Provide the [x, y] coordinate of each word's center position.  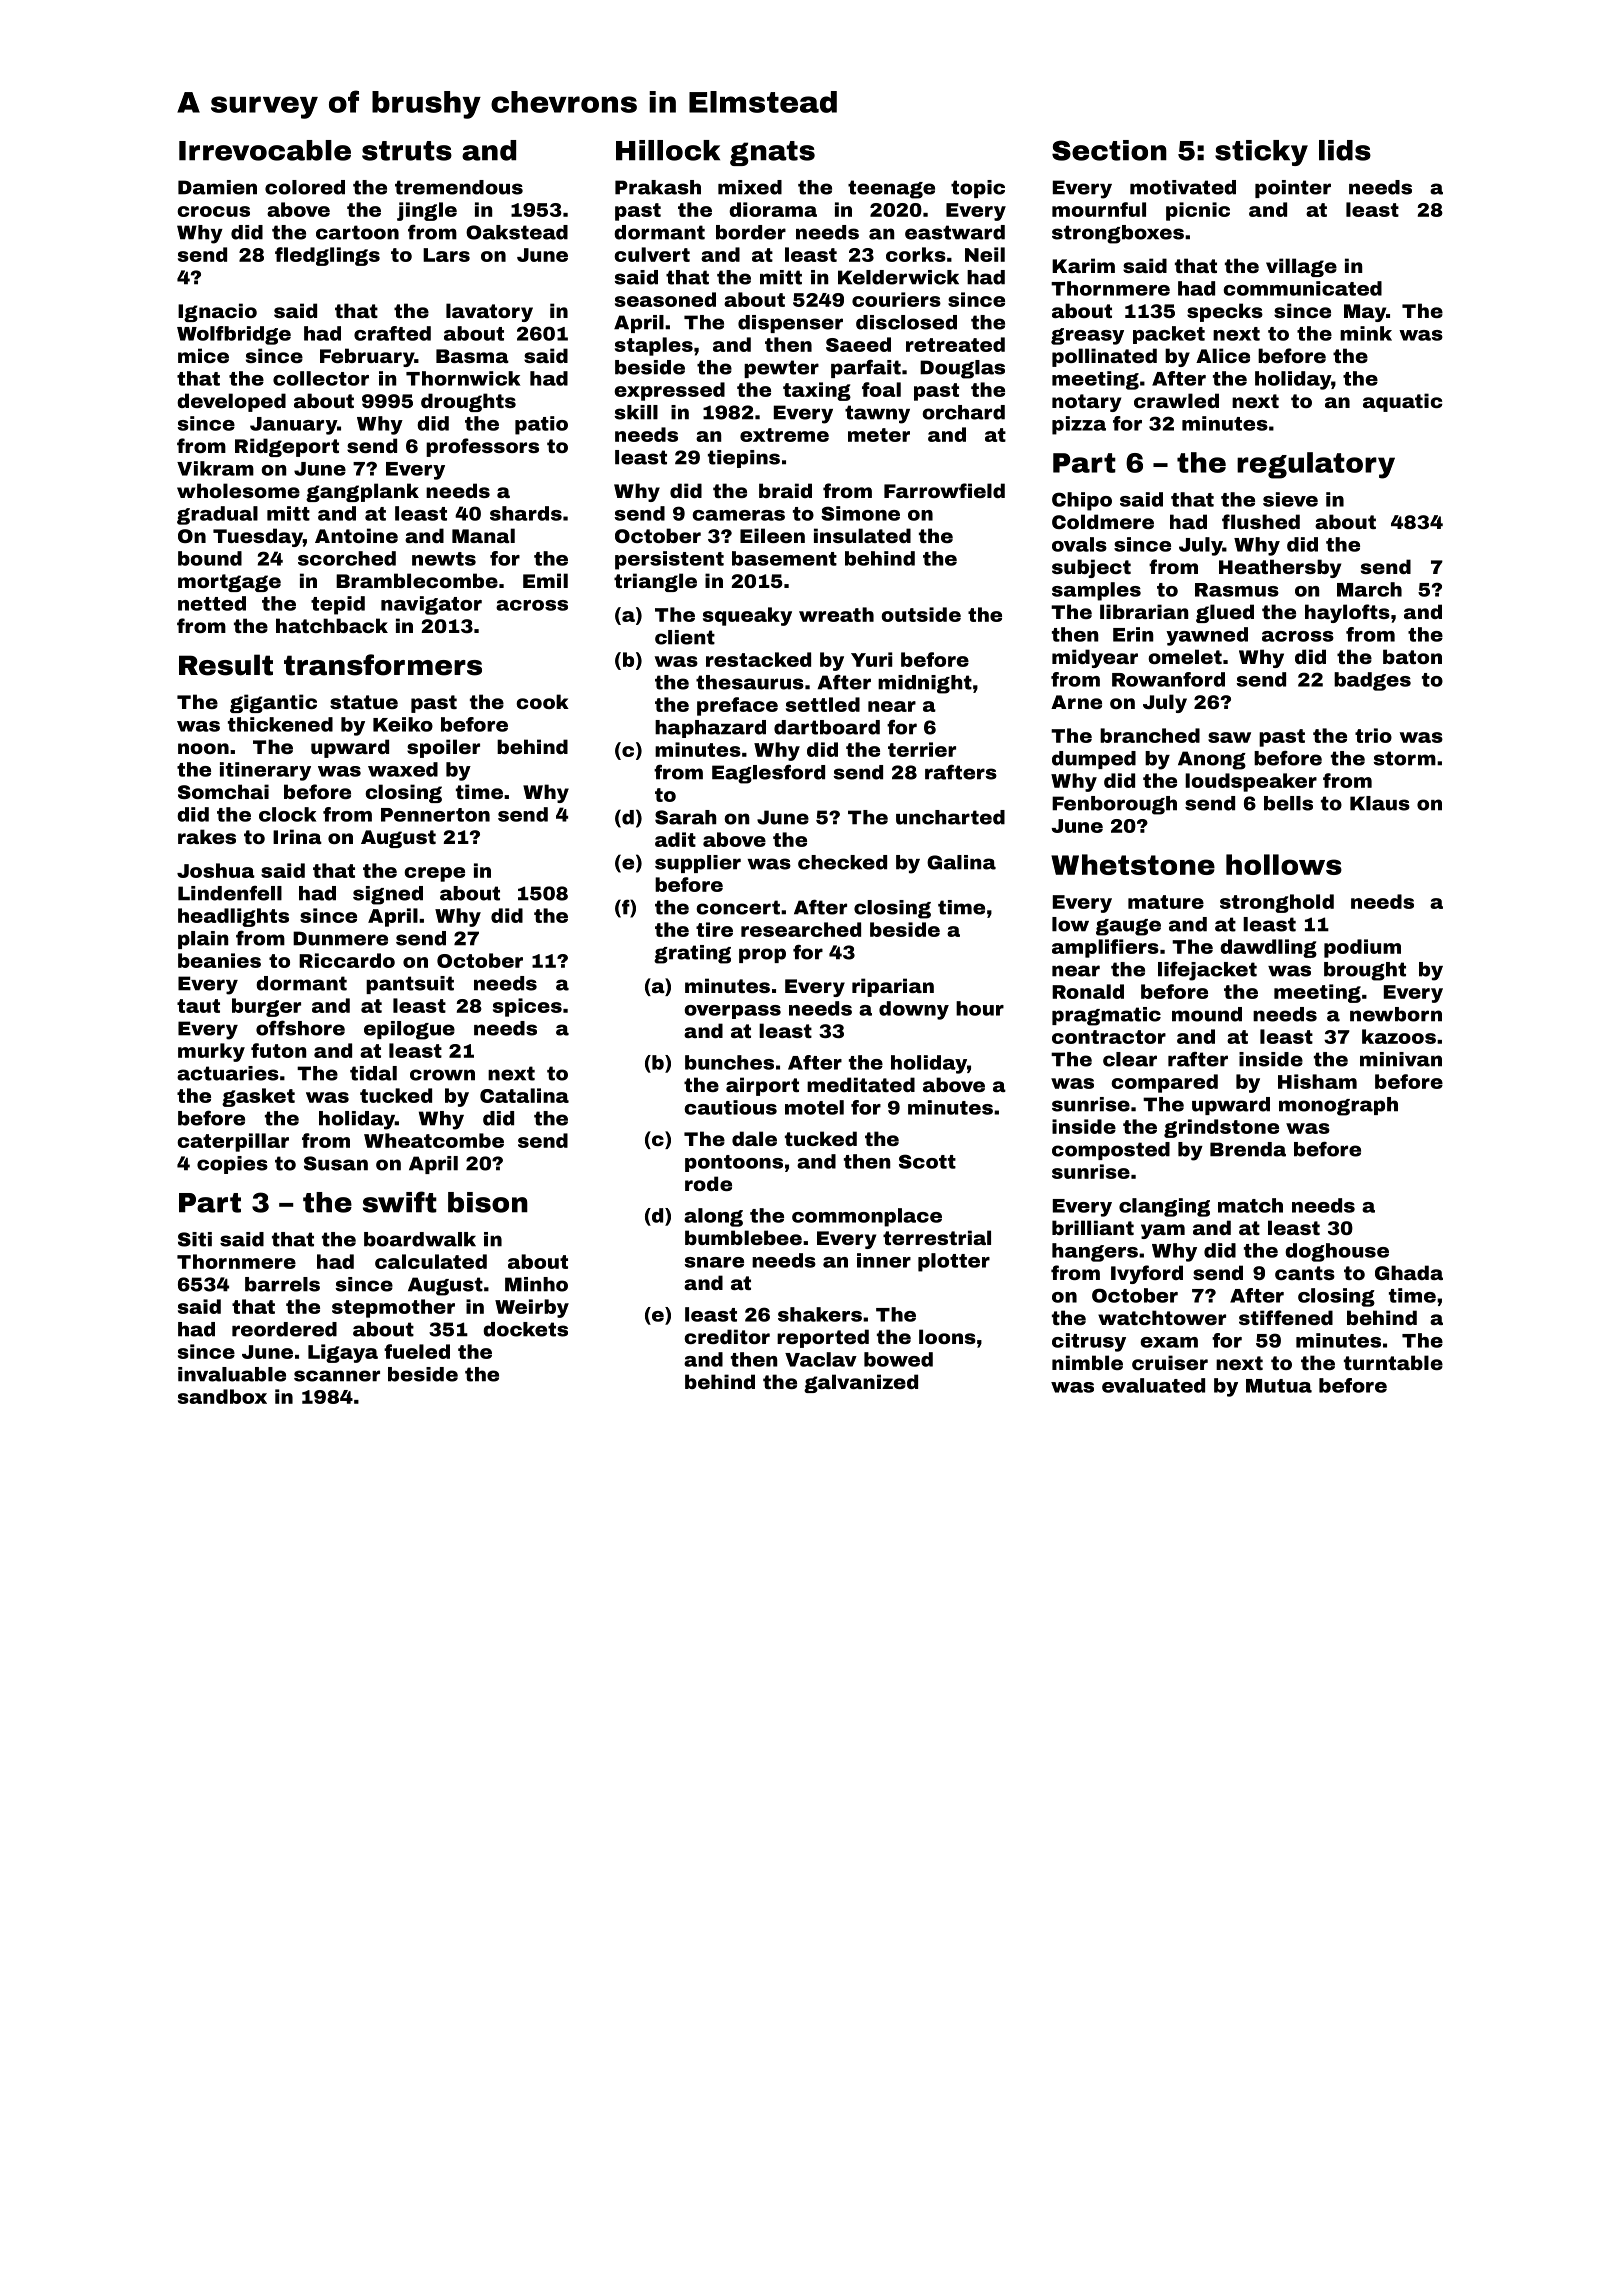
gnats [772, 153]
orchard [963, 412]
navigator [431, 605]
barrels [282, 1284]
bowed [898, 1359]
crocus [213, 211]
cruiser [1170, 1362]
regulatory [1316, 465]
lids [1345, 150]
